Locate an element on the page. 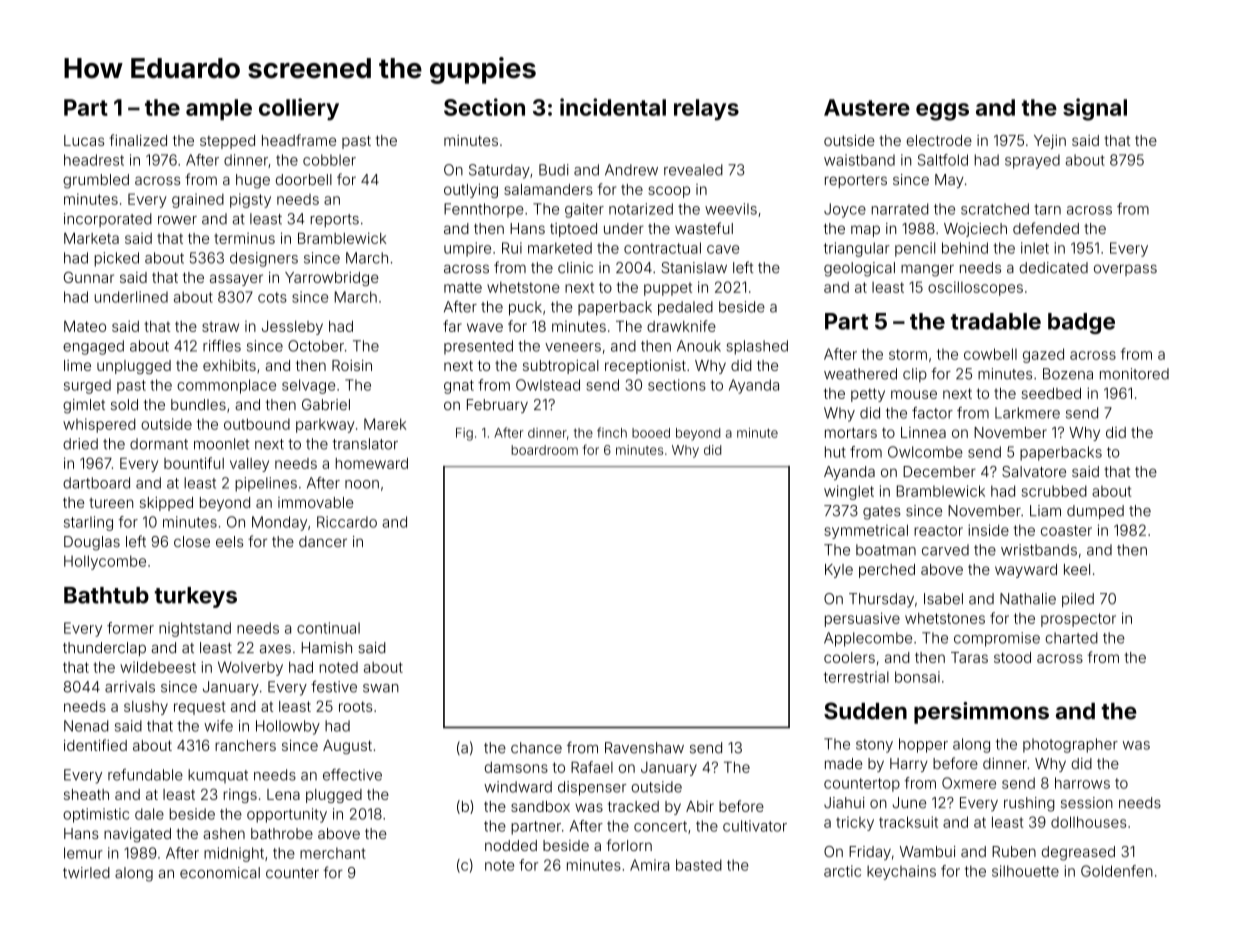 This page has width=1233, height=952. colliery is located at coordinates (299, 109).
